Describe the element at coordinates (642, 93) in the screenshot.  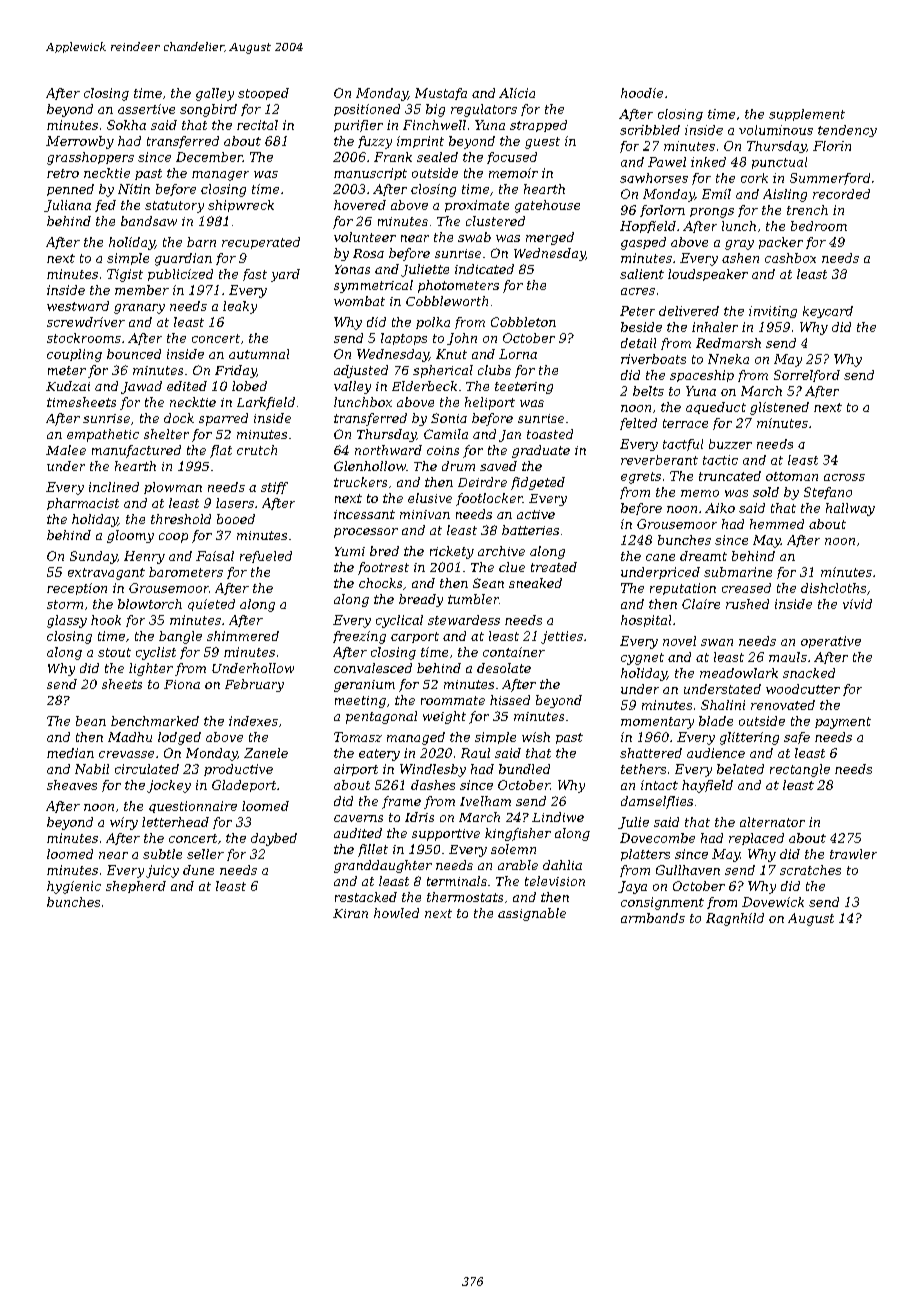
I see `hoodie` at that location.
